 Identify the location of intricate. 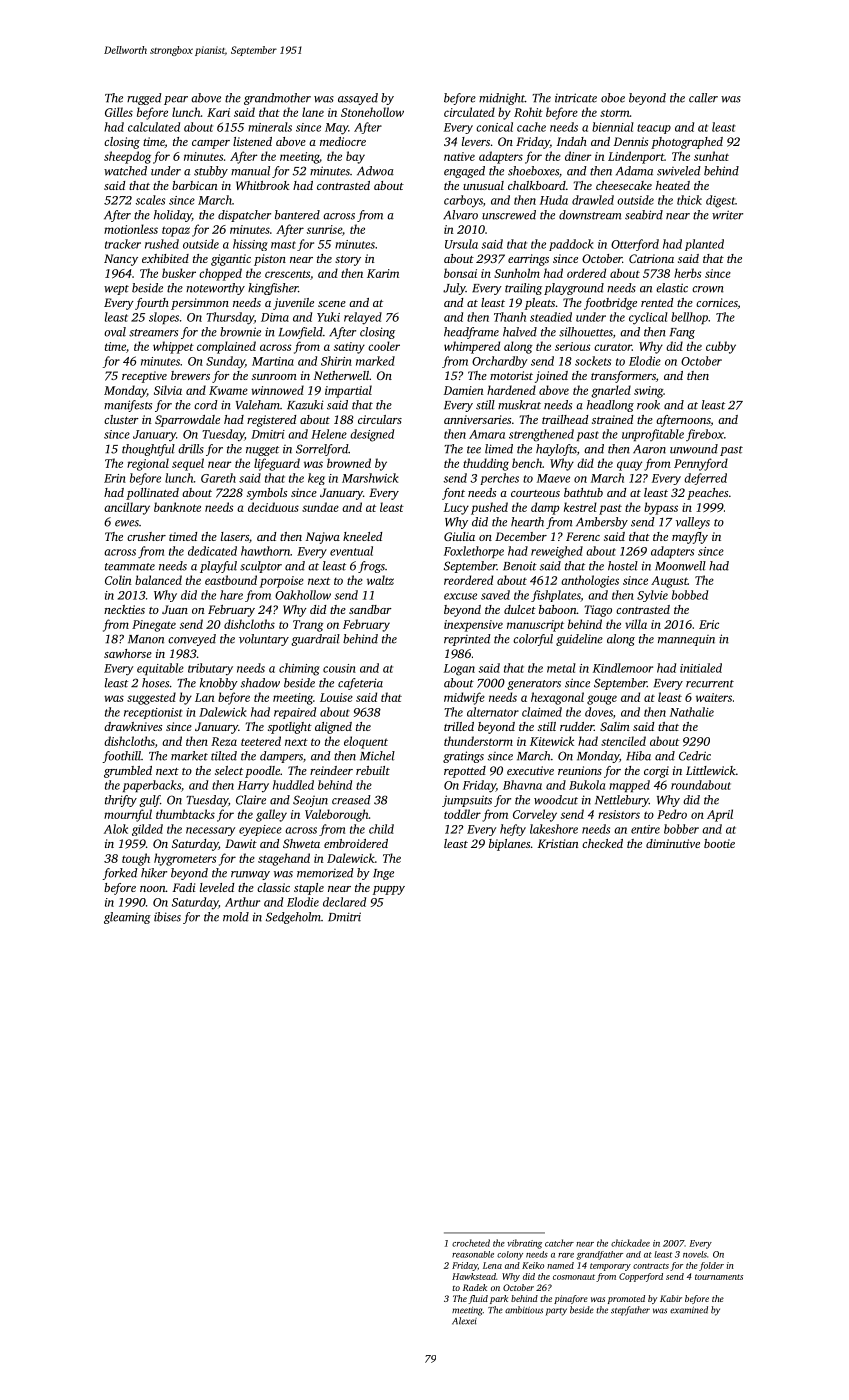
(576, 98).
